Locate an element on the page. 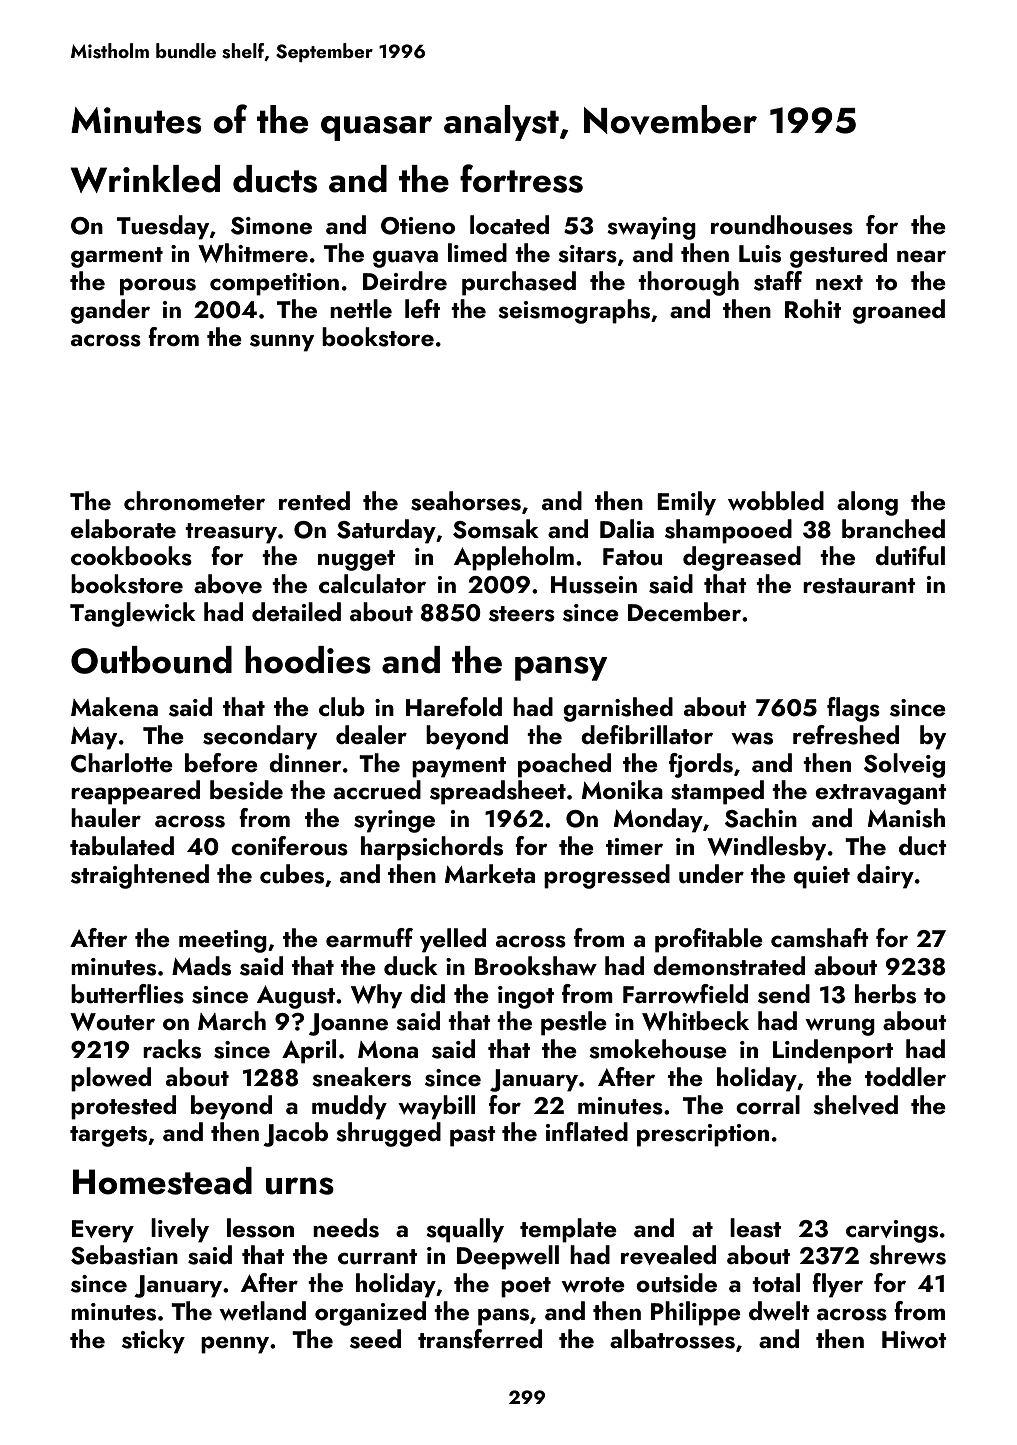 This page has width=1017, height=1445. Wrinkled is located at coordinates (145, 179).
